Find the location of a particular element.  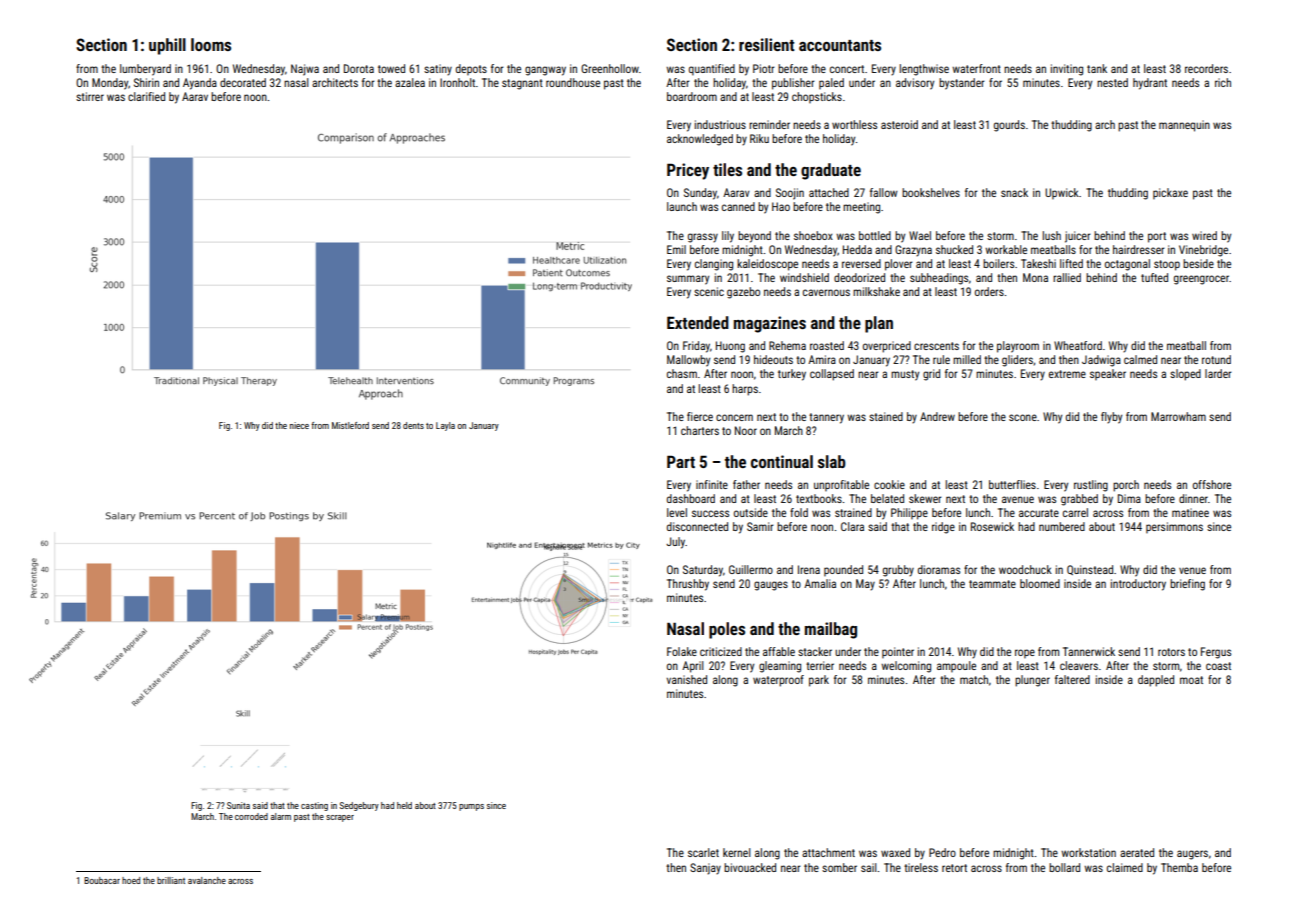

niece is located at coordinates (299, 425).
